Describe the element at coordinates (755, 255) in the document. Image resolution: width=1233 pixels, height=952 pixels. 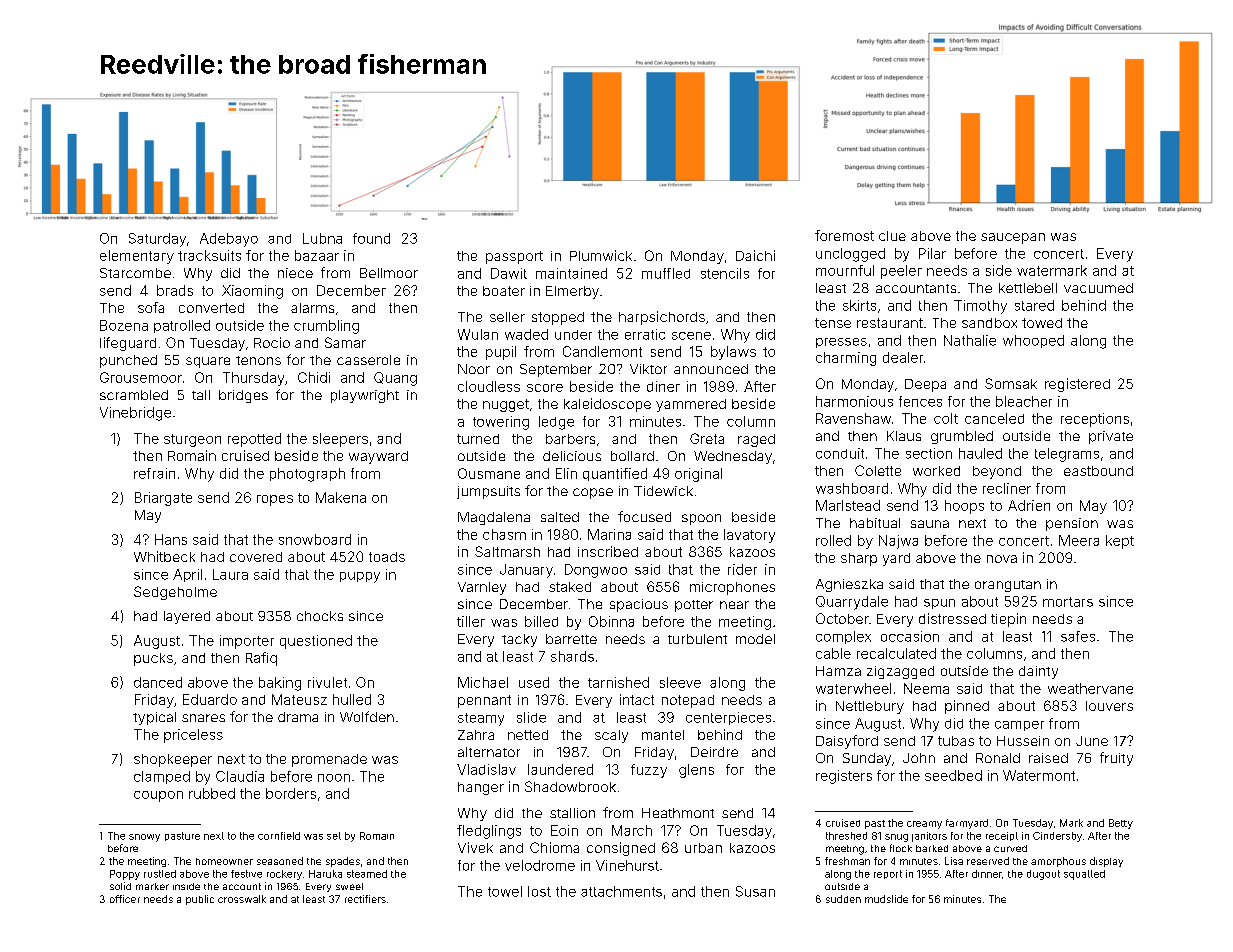
I see `Daichi` at that location.
